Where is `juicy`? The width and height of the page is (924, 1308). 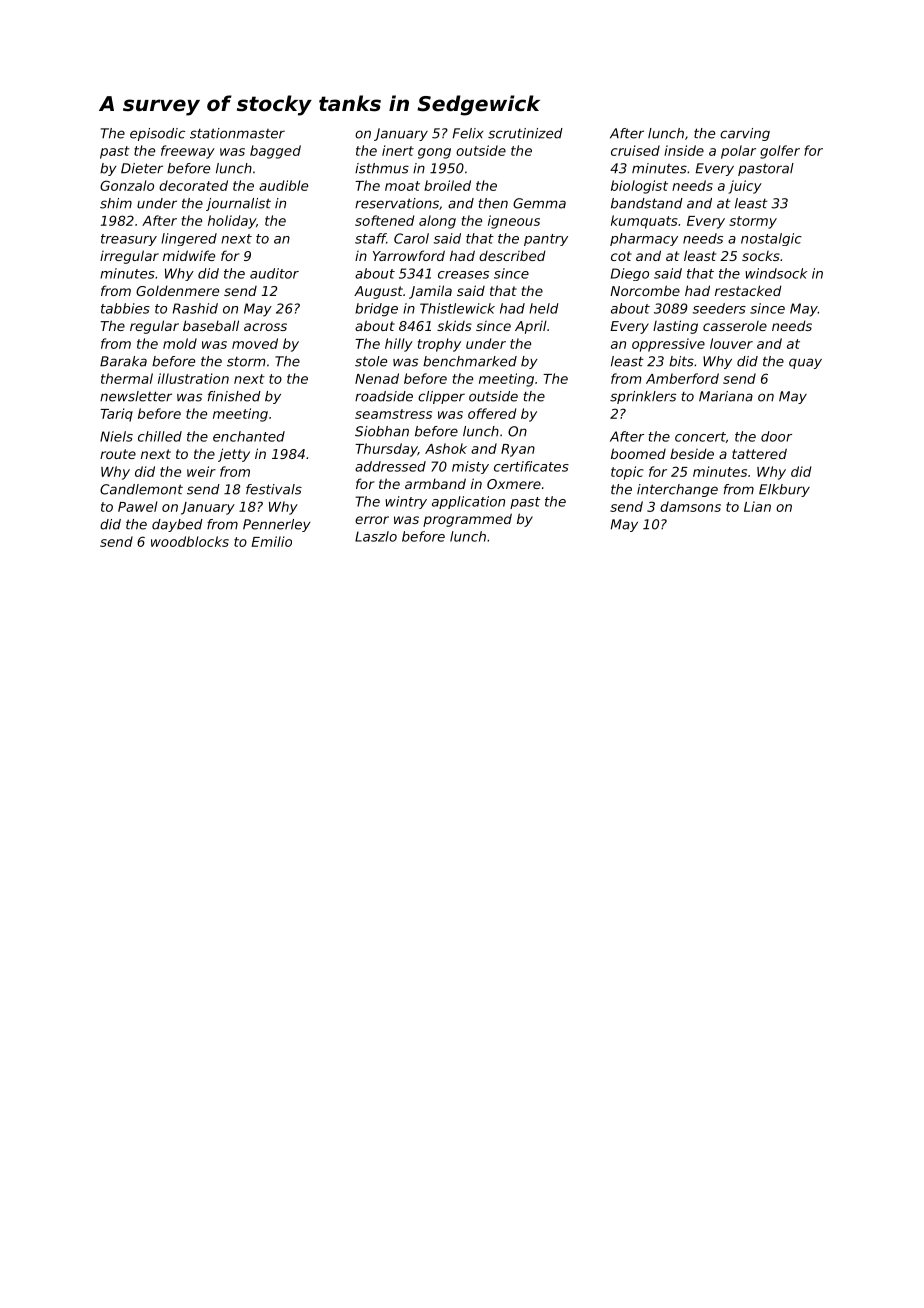 juicy is located at coordinates (745, 187).
